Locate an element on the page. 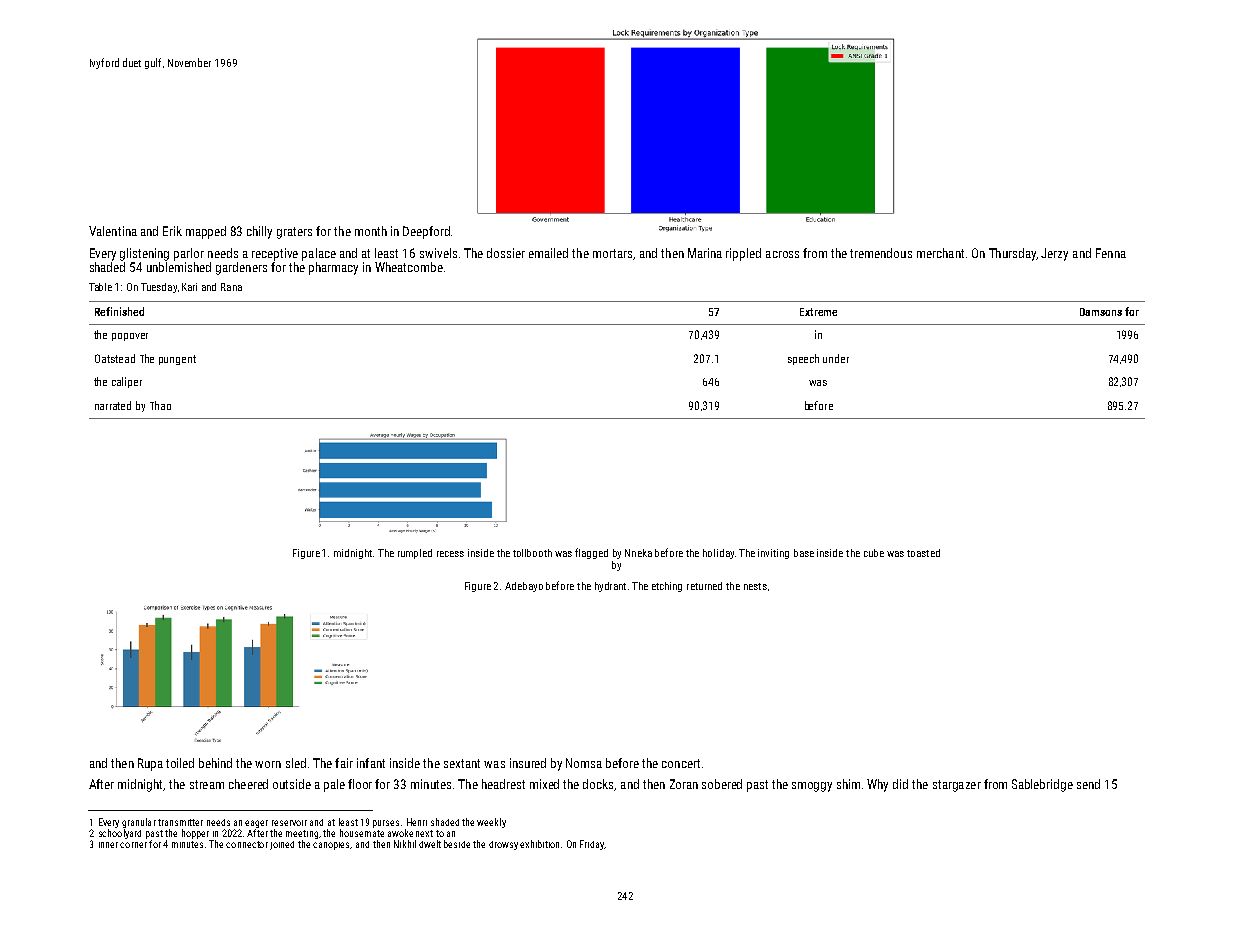 This page has height=952, width=1233. Why is located at coordinates (877, 785).
